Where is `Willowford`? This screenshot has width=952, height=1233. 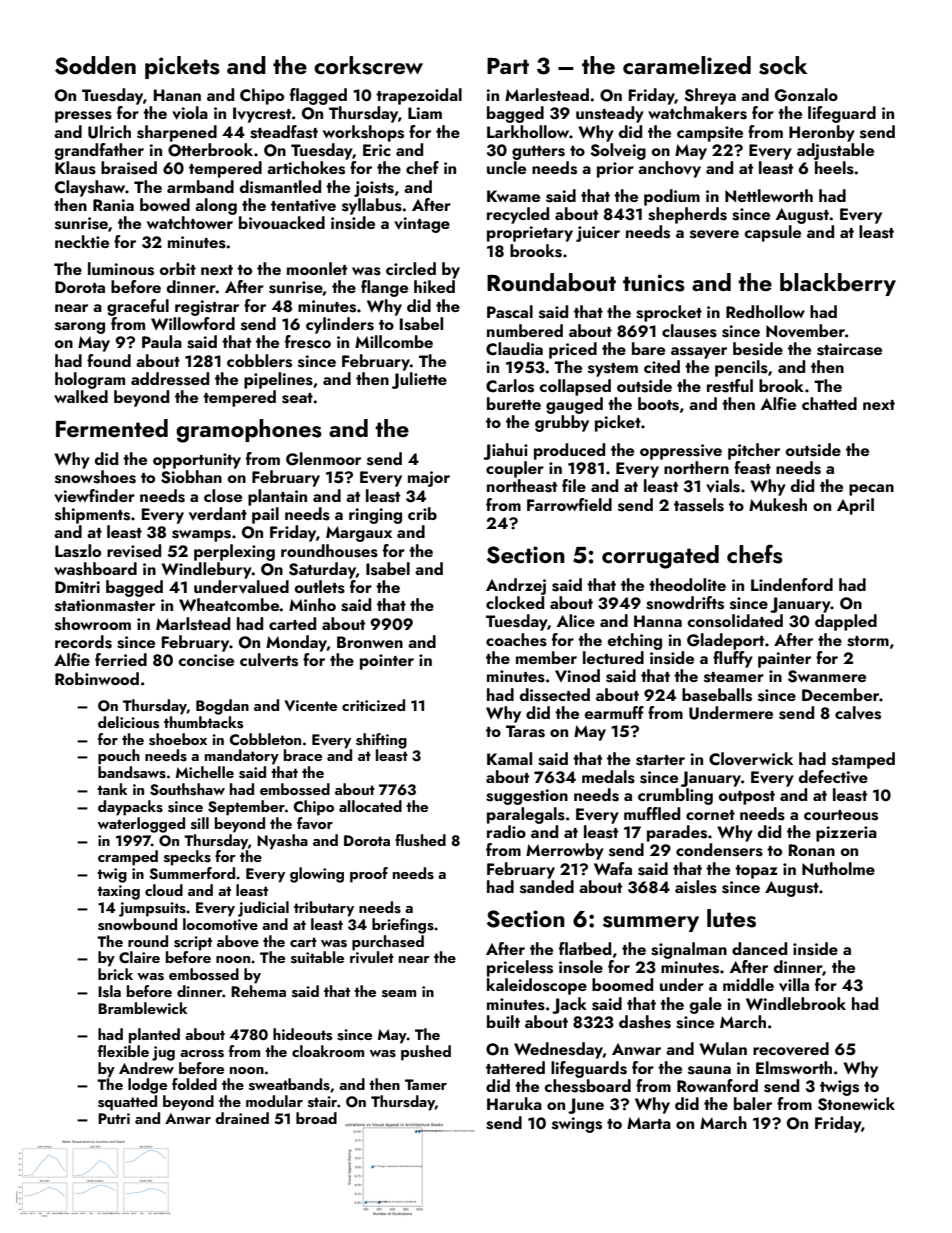
Willowford is located at coordinates (193, 323).
